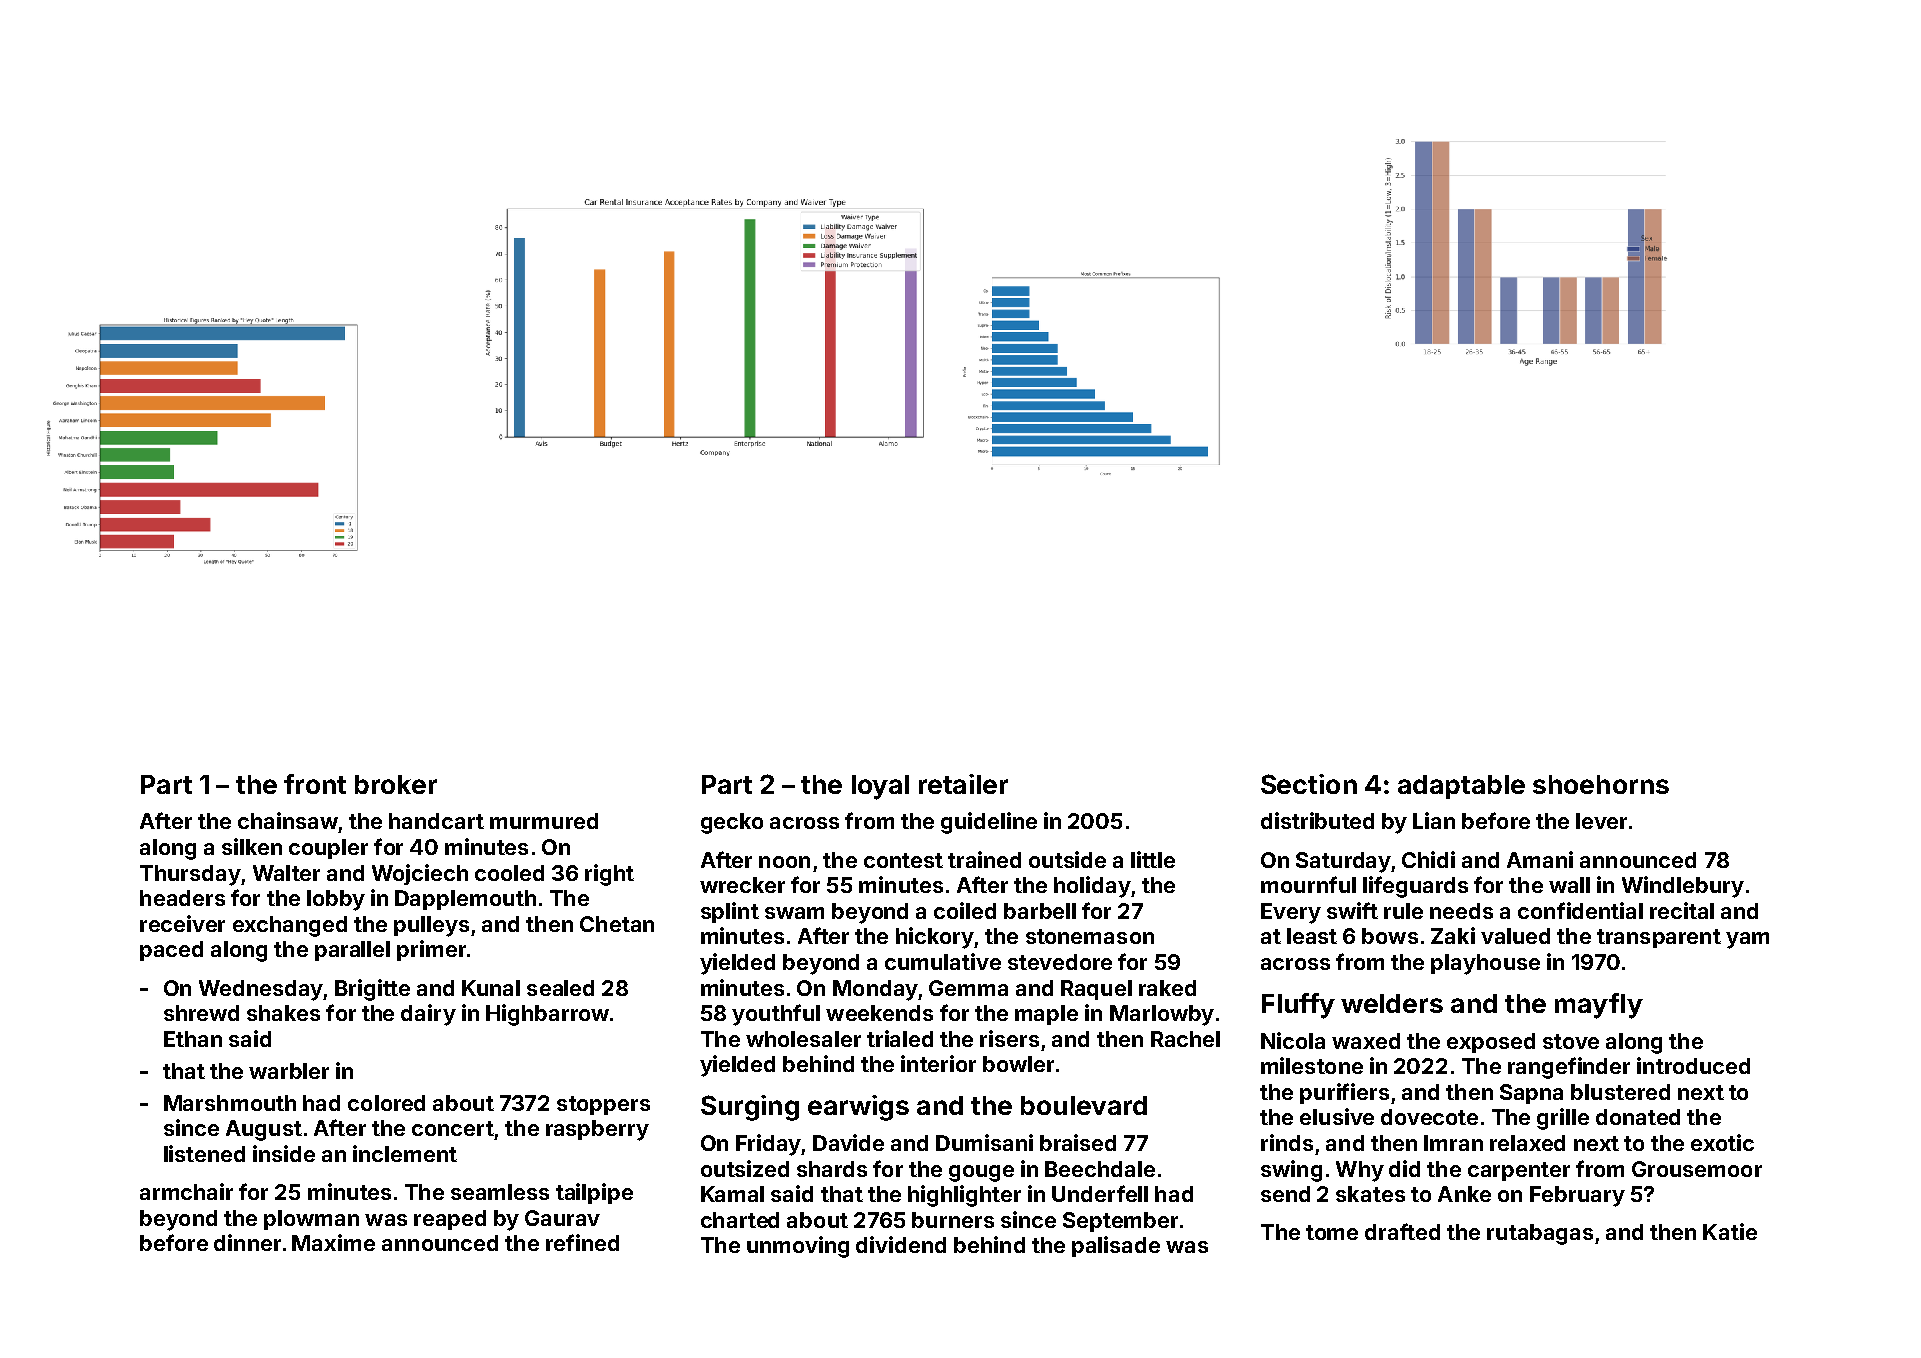  I want to click on Windlebury, so click(1683, 887).
